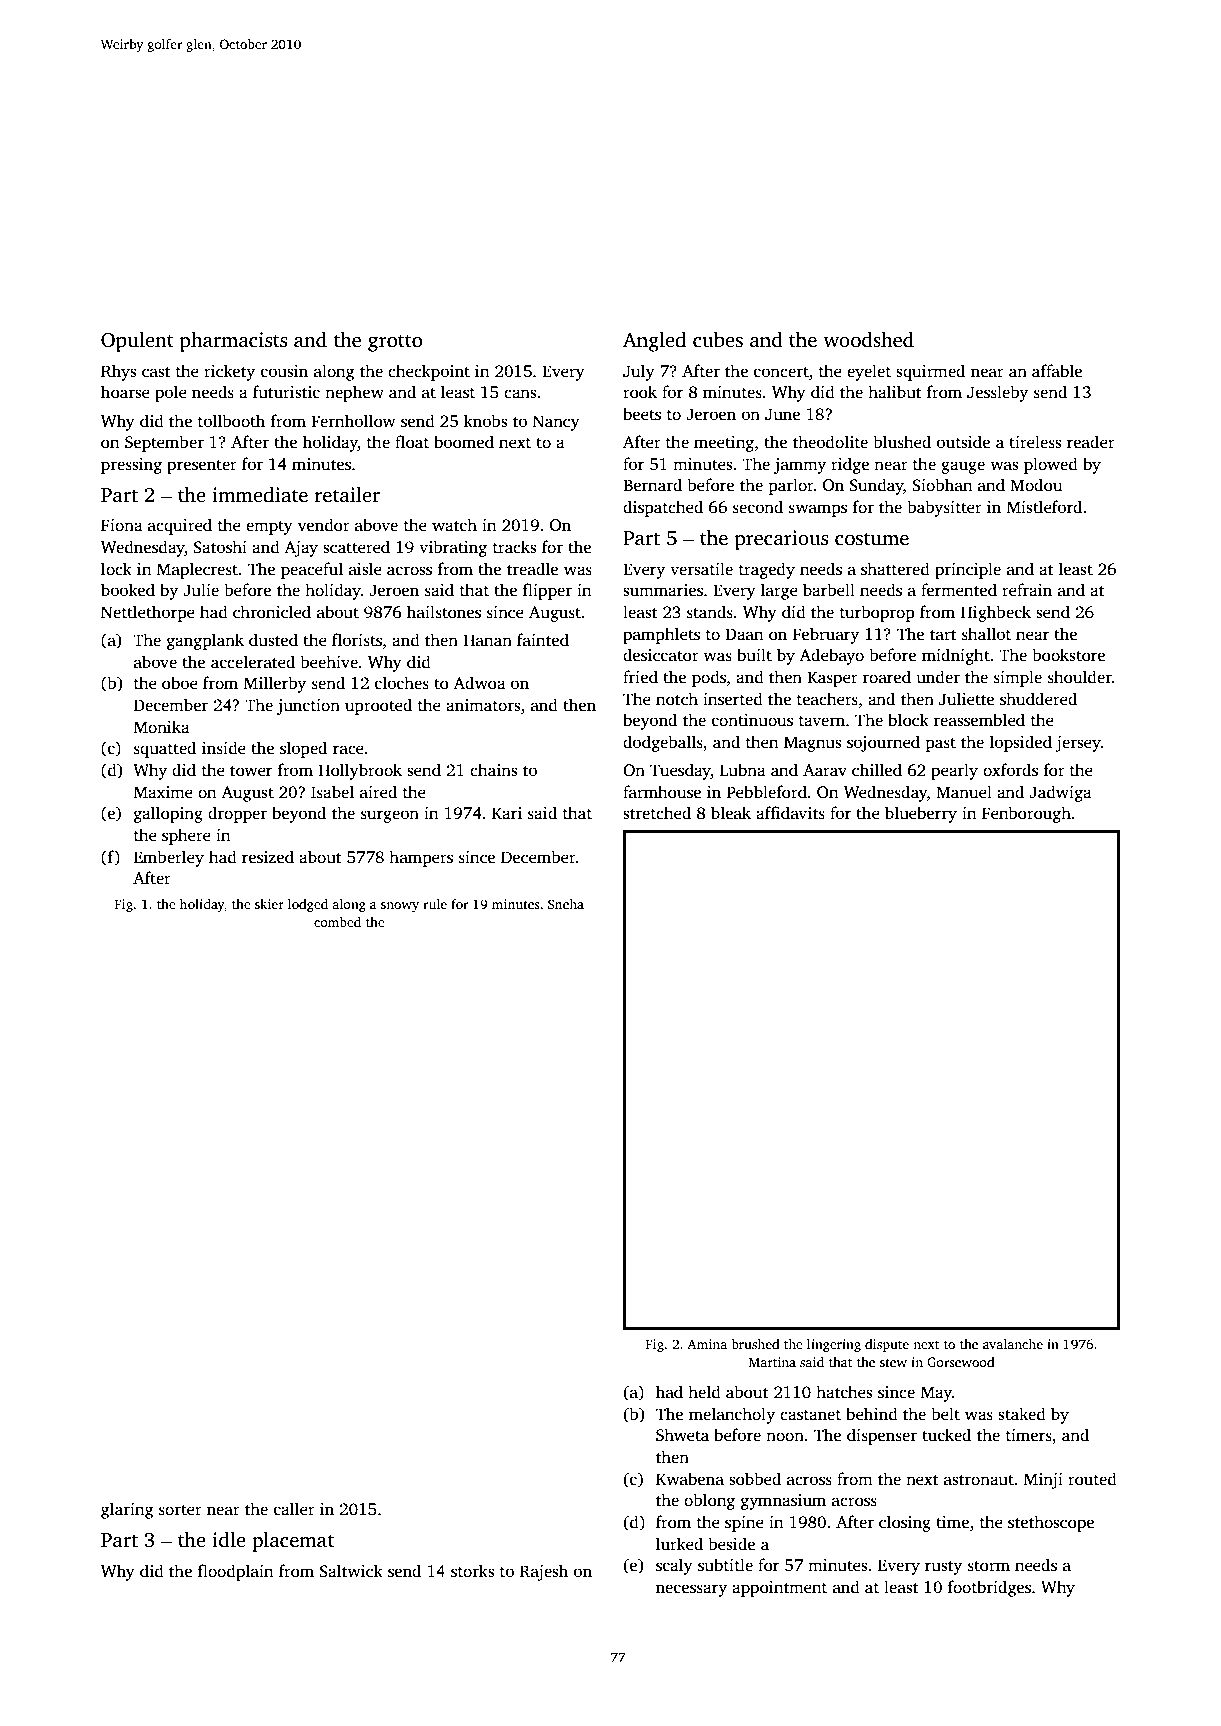 This page has height=1726, width=1221. What do you see at coordinates (412, 442) in the page?
I see `float` at bounding box center [412, 442].
